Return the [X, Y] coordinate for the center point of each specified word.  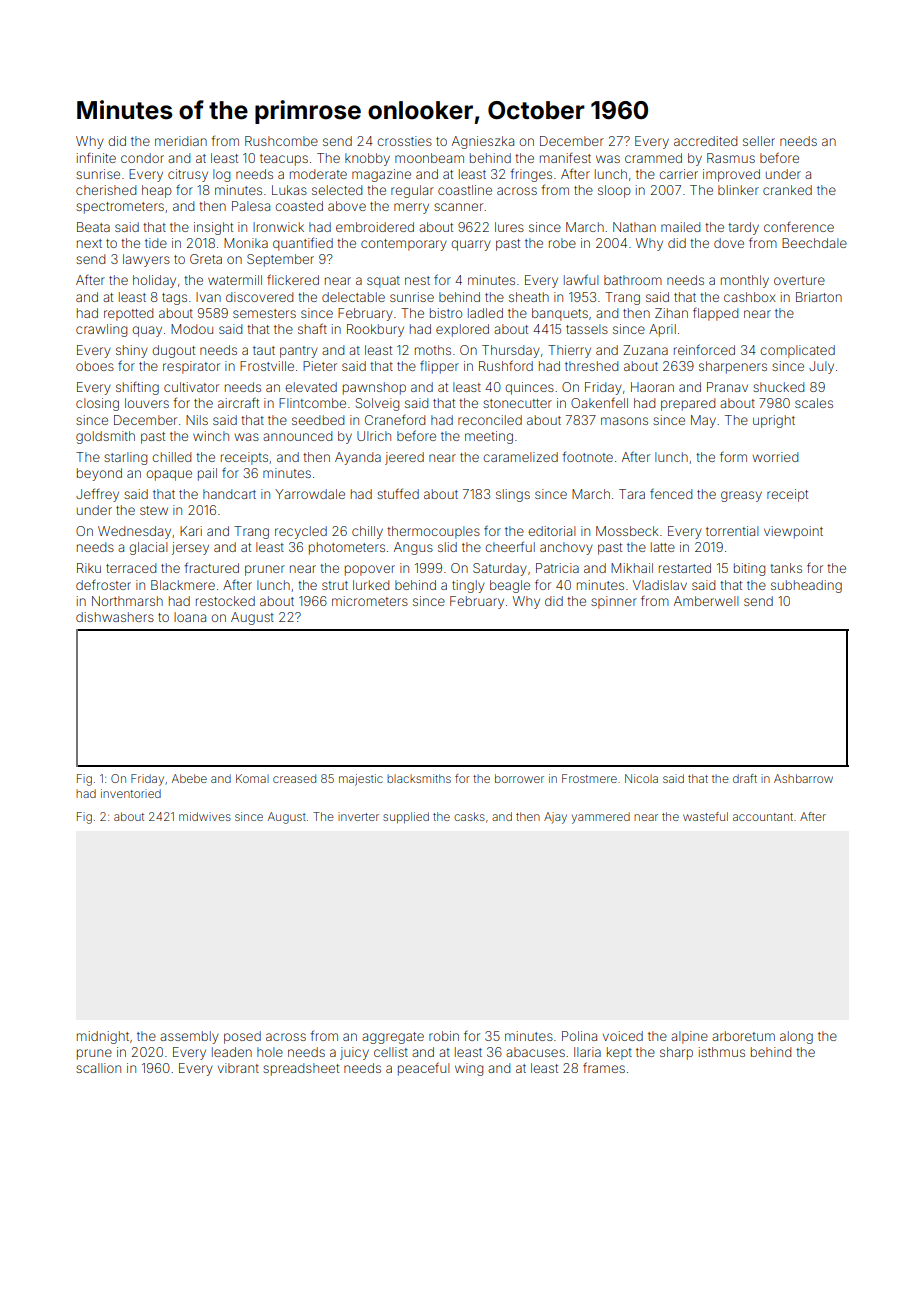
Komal [252, 778]
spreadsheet [301, 1069]
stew [154, 510]
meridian [181, 141]
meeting [489, 437]
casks [469, 816]
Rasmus [731, 158]
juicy [354, 1053]
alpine [689, 1037]
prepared [688, 404]
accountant [763, 817]
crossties [404, 141]
